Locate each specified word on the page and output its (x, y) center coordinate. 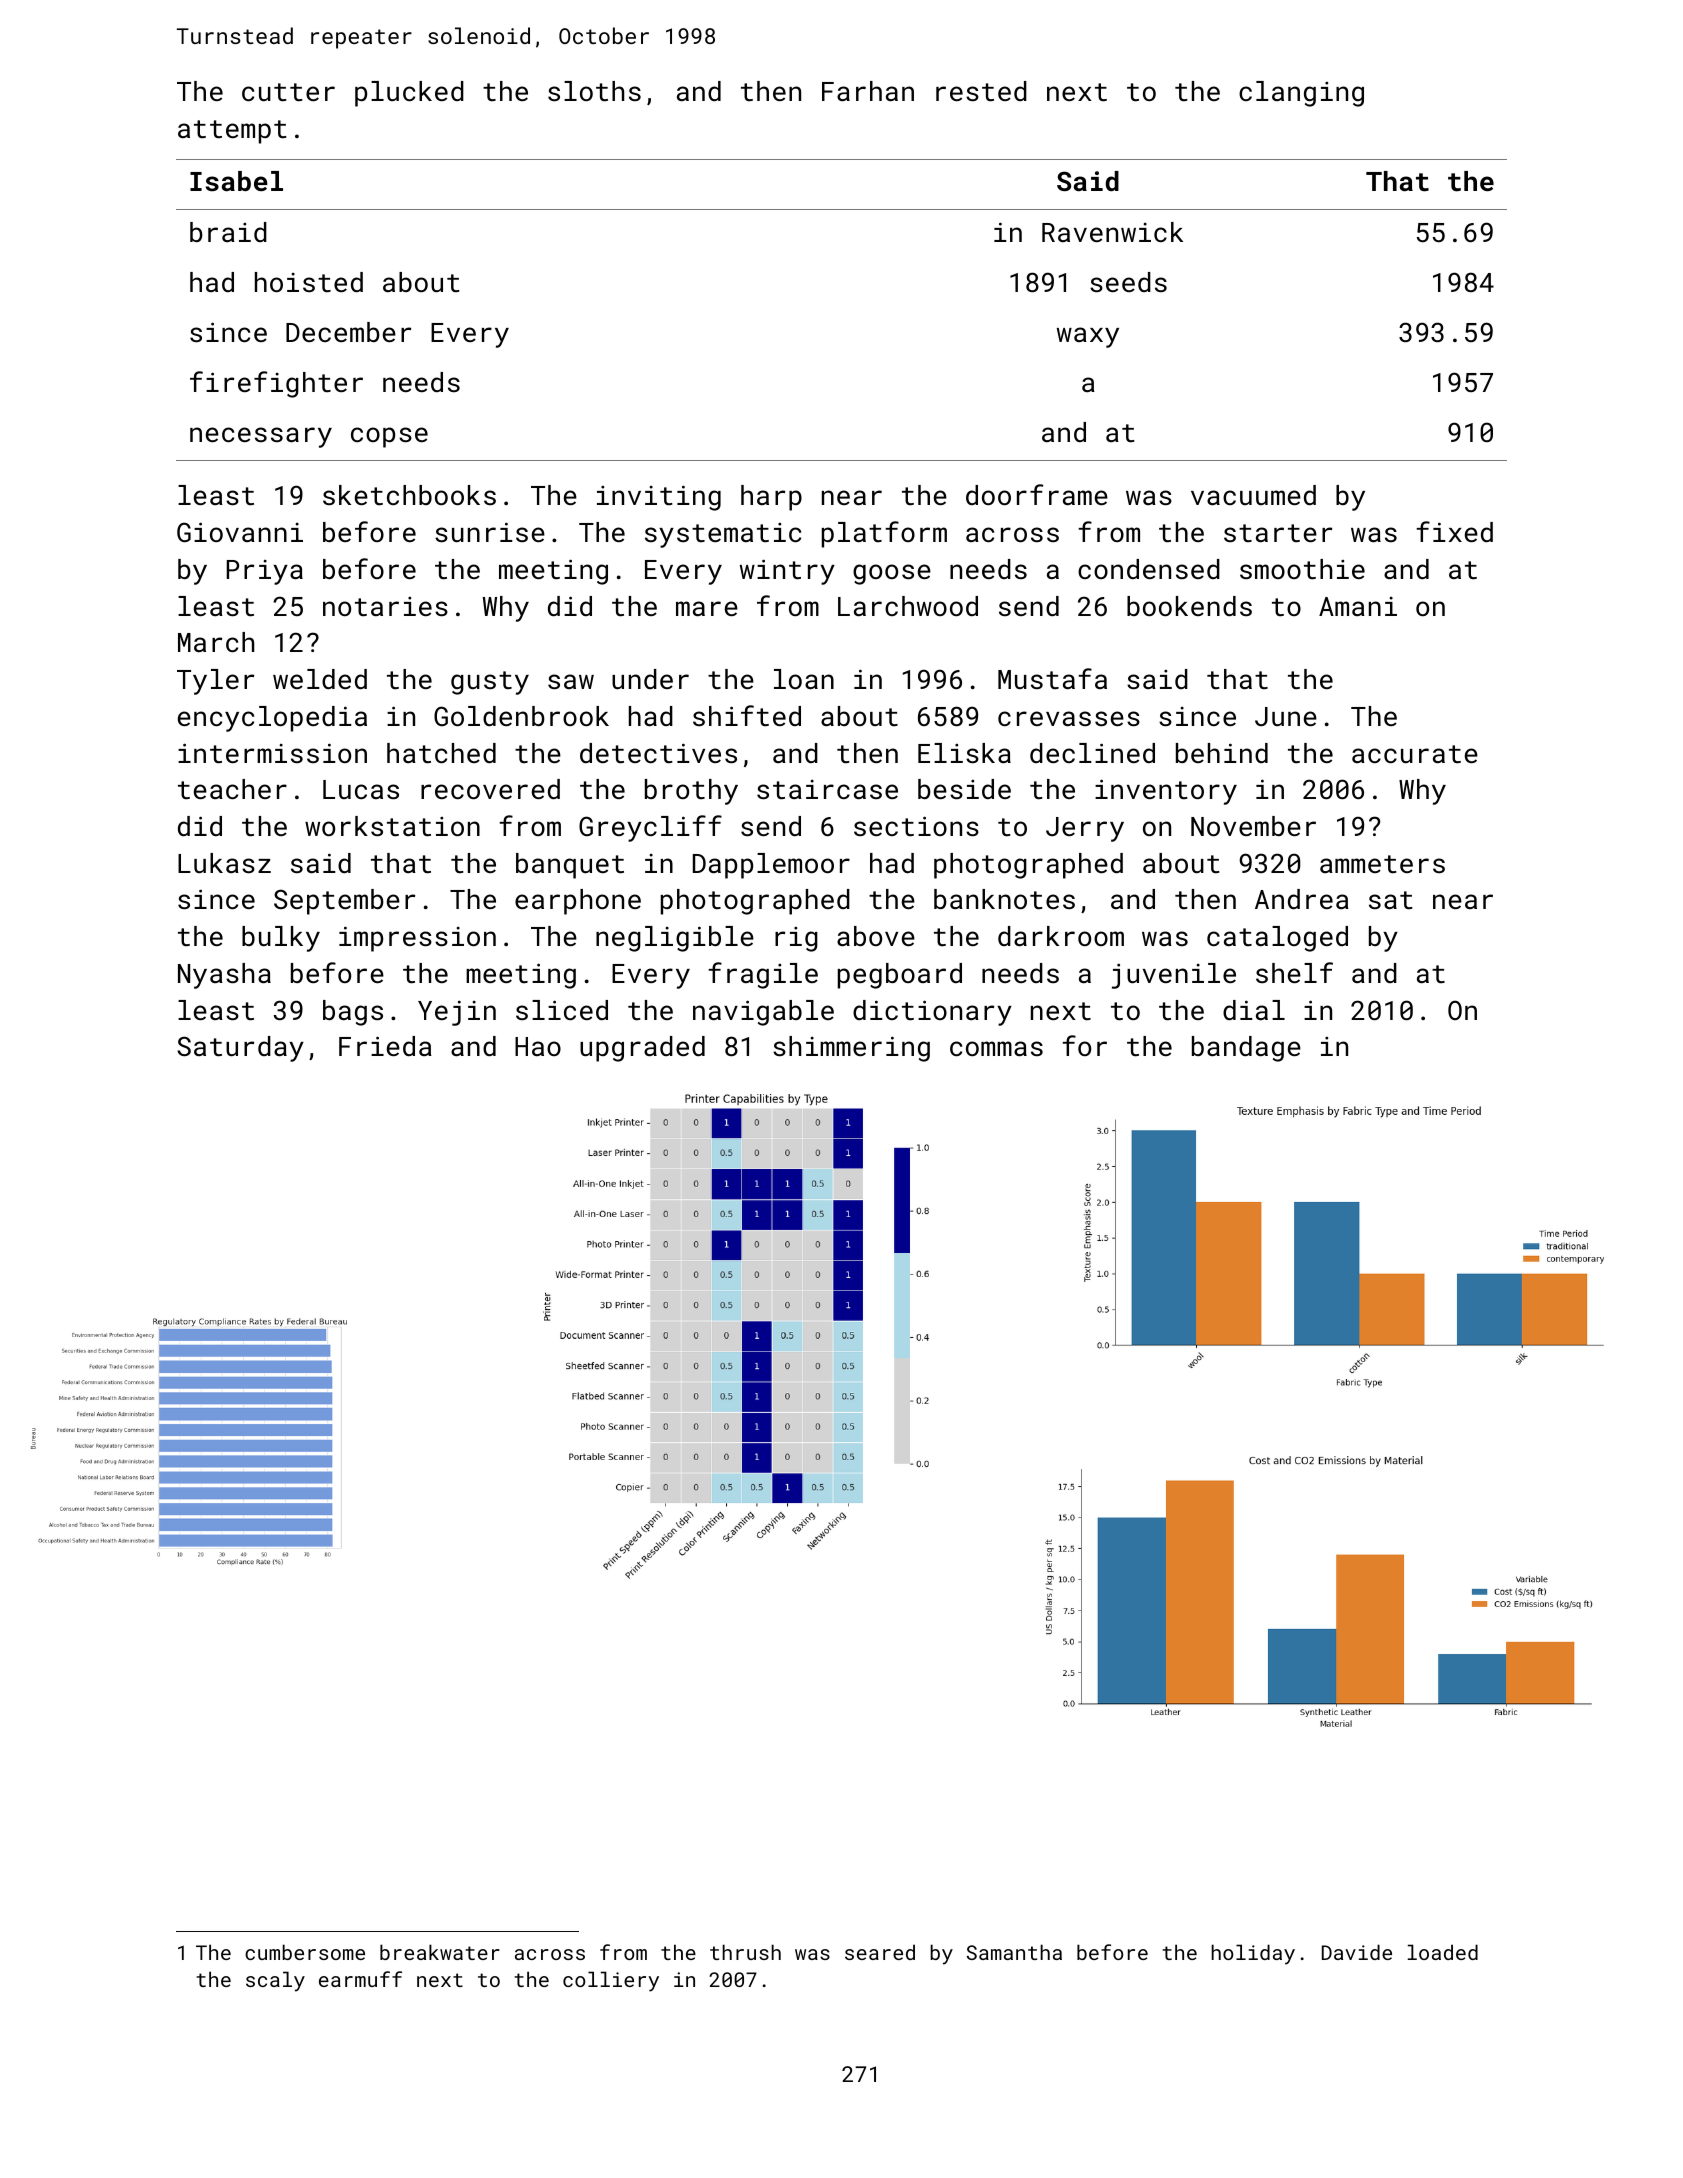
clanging (1301, 94)
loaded (1443, 1952)
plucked (409, 94)
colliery (611, 1981)
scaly (275, 1981)
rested (981, 91)
